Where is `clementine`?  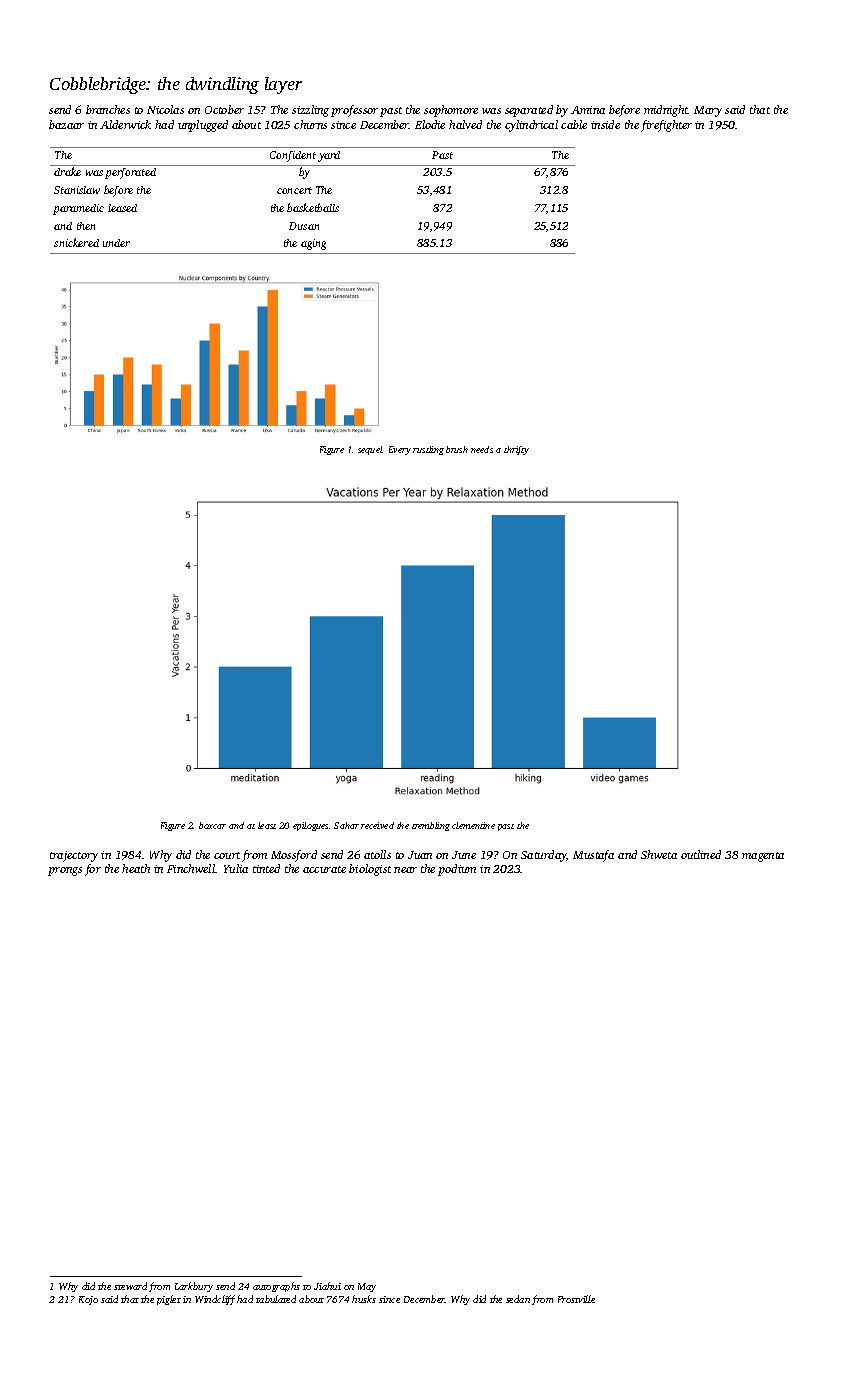
clementine is located at coordinates (473, 825).
